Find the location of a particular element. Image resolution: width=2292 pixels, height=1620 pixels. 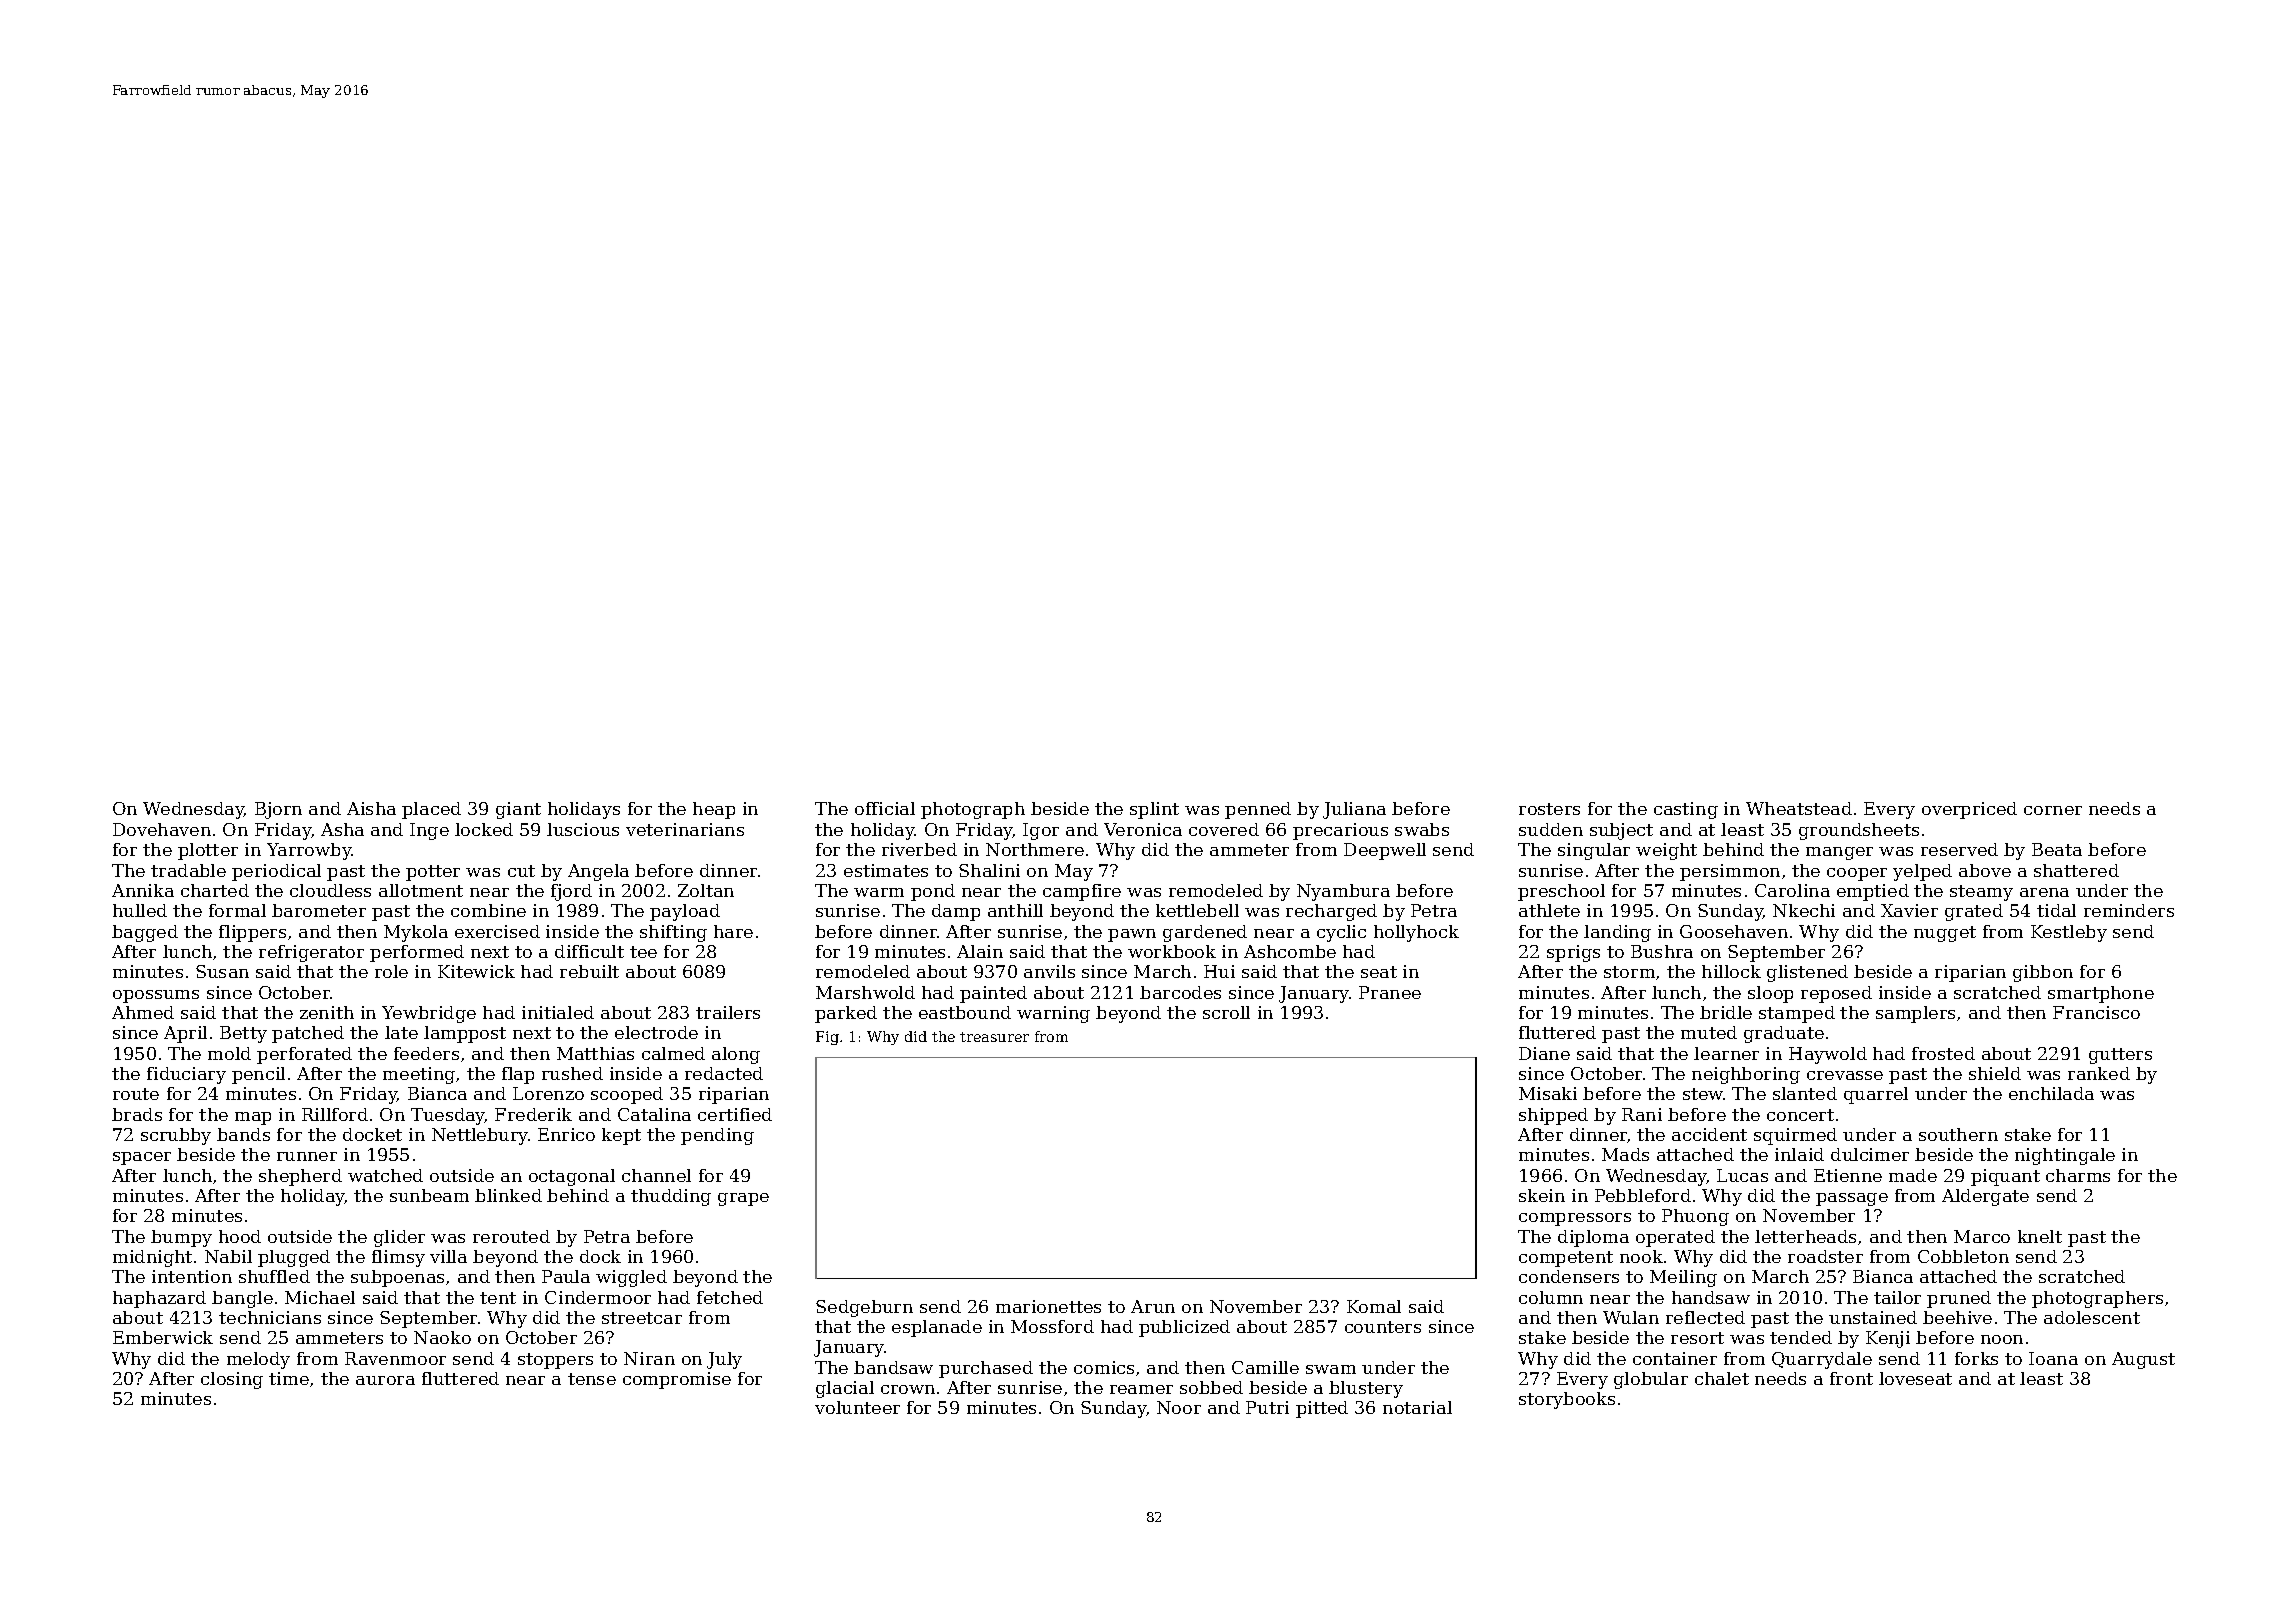

reminders is located at coordinates (2129, 910).
